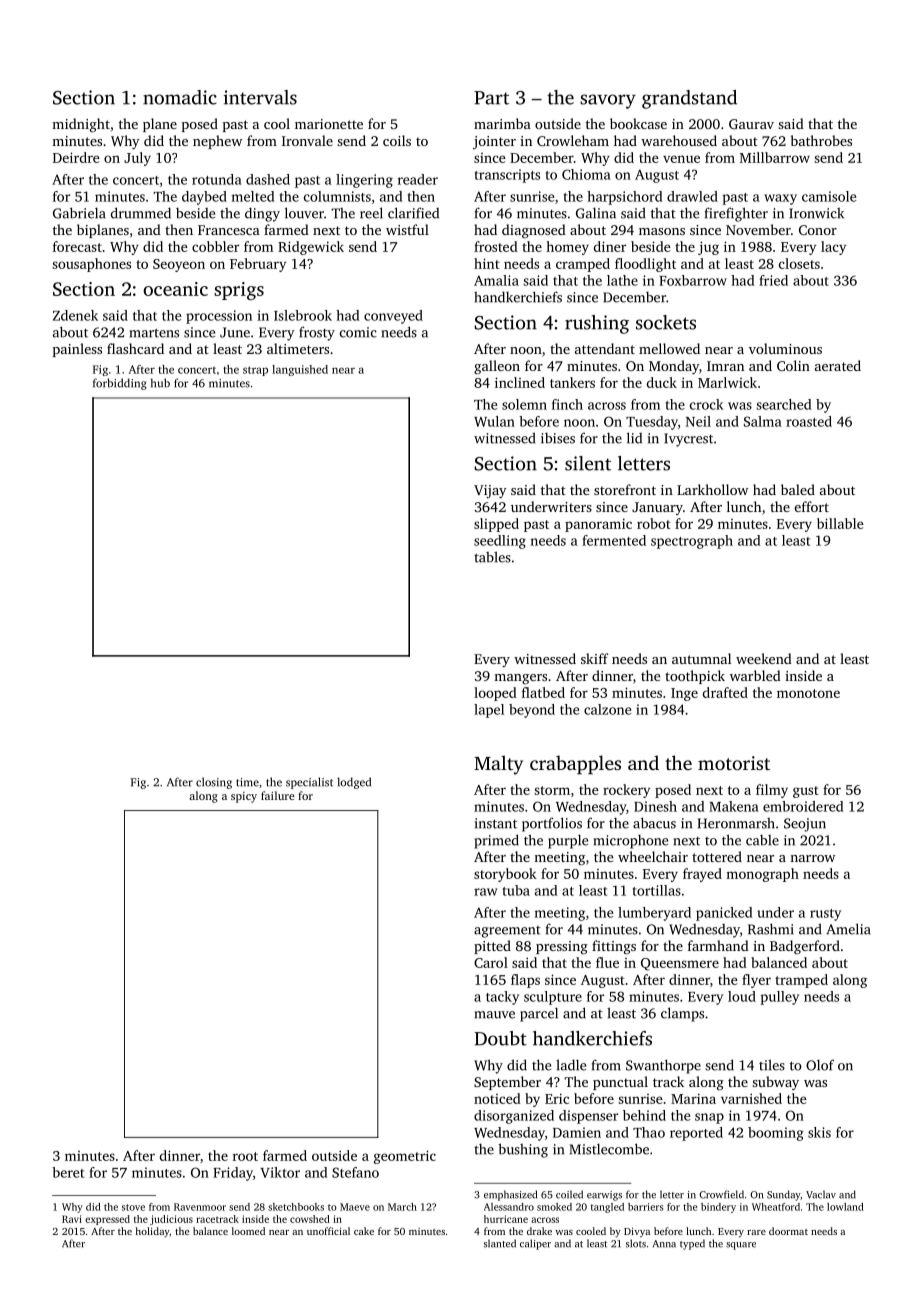 This screenshot has height=1308, width=924. I want to click on slipped, so click(496, 525).
